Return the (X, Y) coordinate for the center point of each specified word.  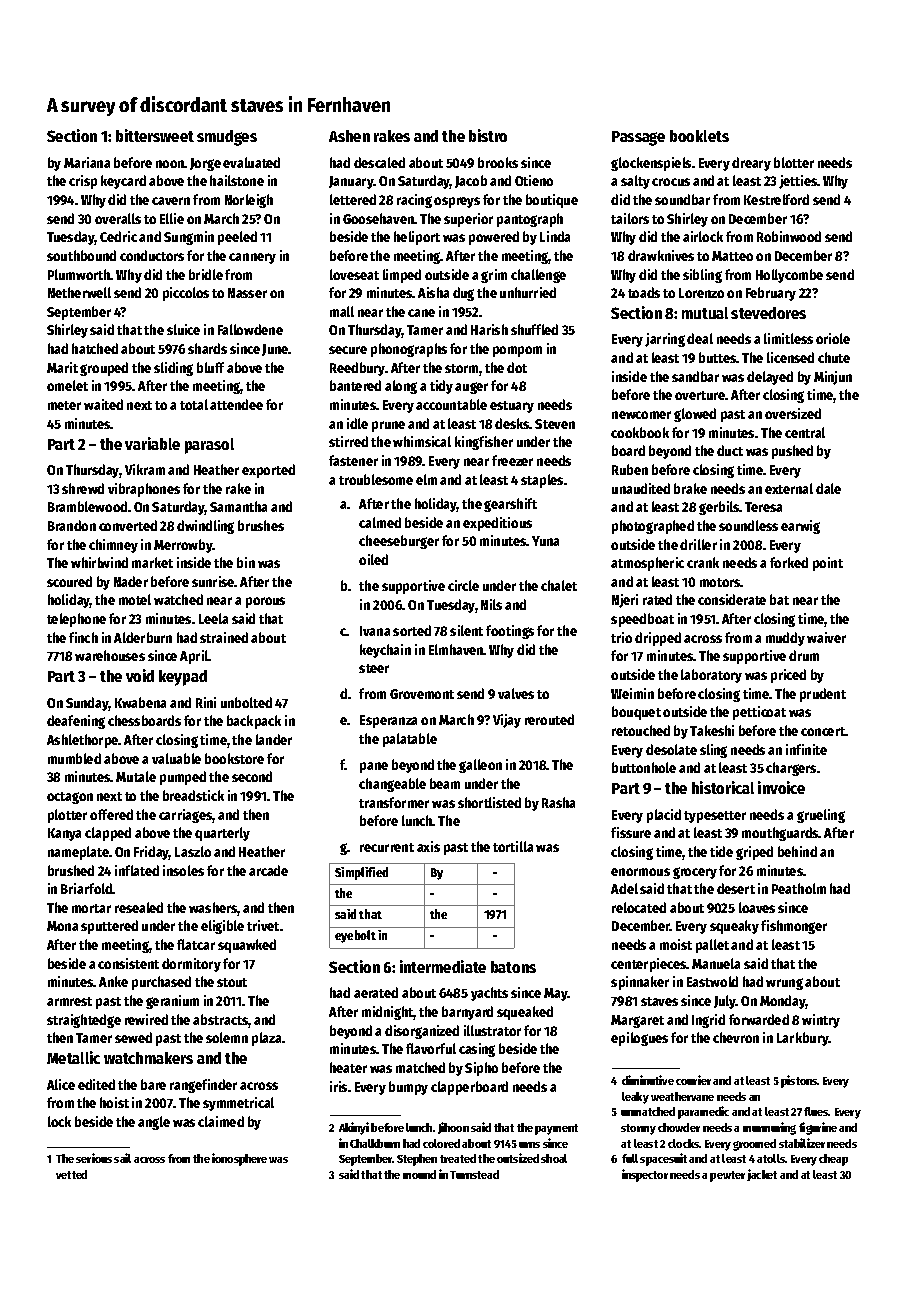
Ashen (349, 136)
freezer (512, 460)
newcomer (641, 415)
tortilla (513, 846)
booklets (699, 136)
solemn (227, 1037)
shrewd (83, 488)
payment (556, 1129)
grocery (695, 873)
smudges (227, 138)
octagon (70, 798)
